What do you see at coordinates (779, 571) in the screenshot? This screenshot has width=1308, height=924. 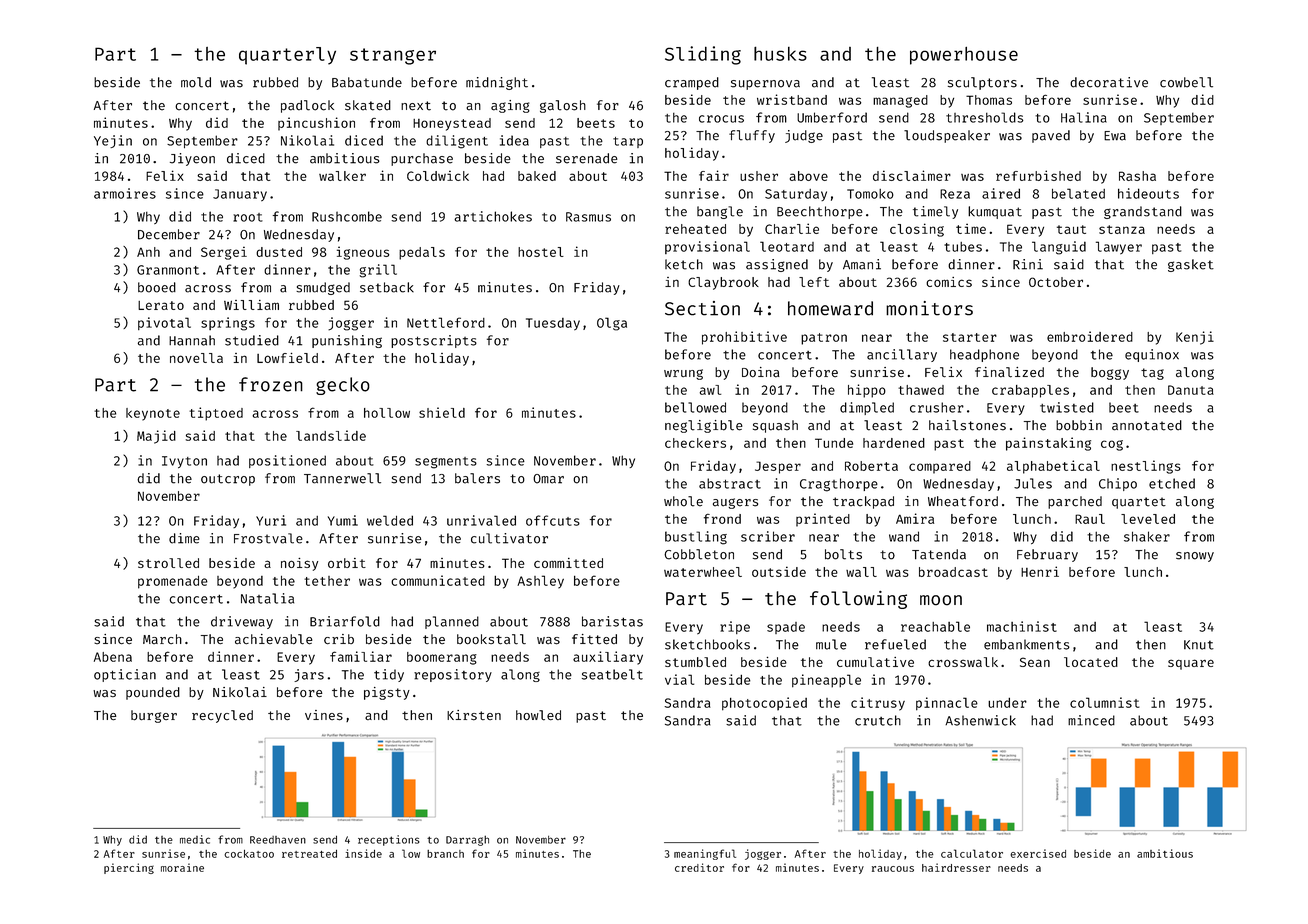 I see `outside` at bounding box center [779, 571].
